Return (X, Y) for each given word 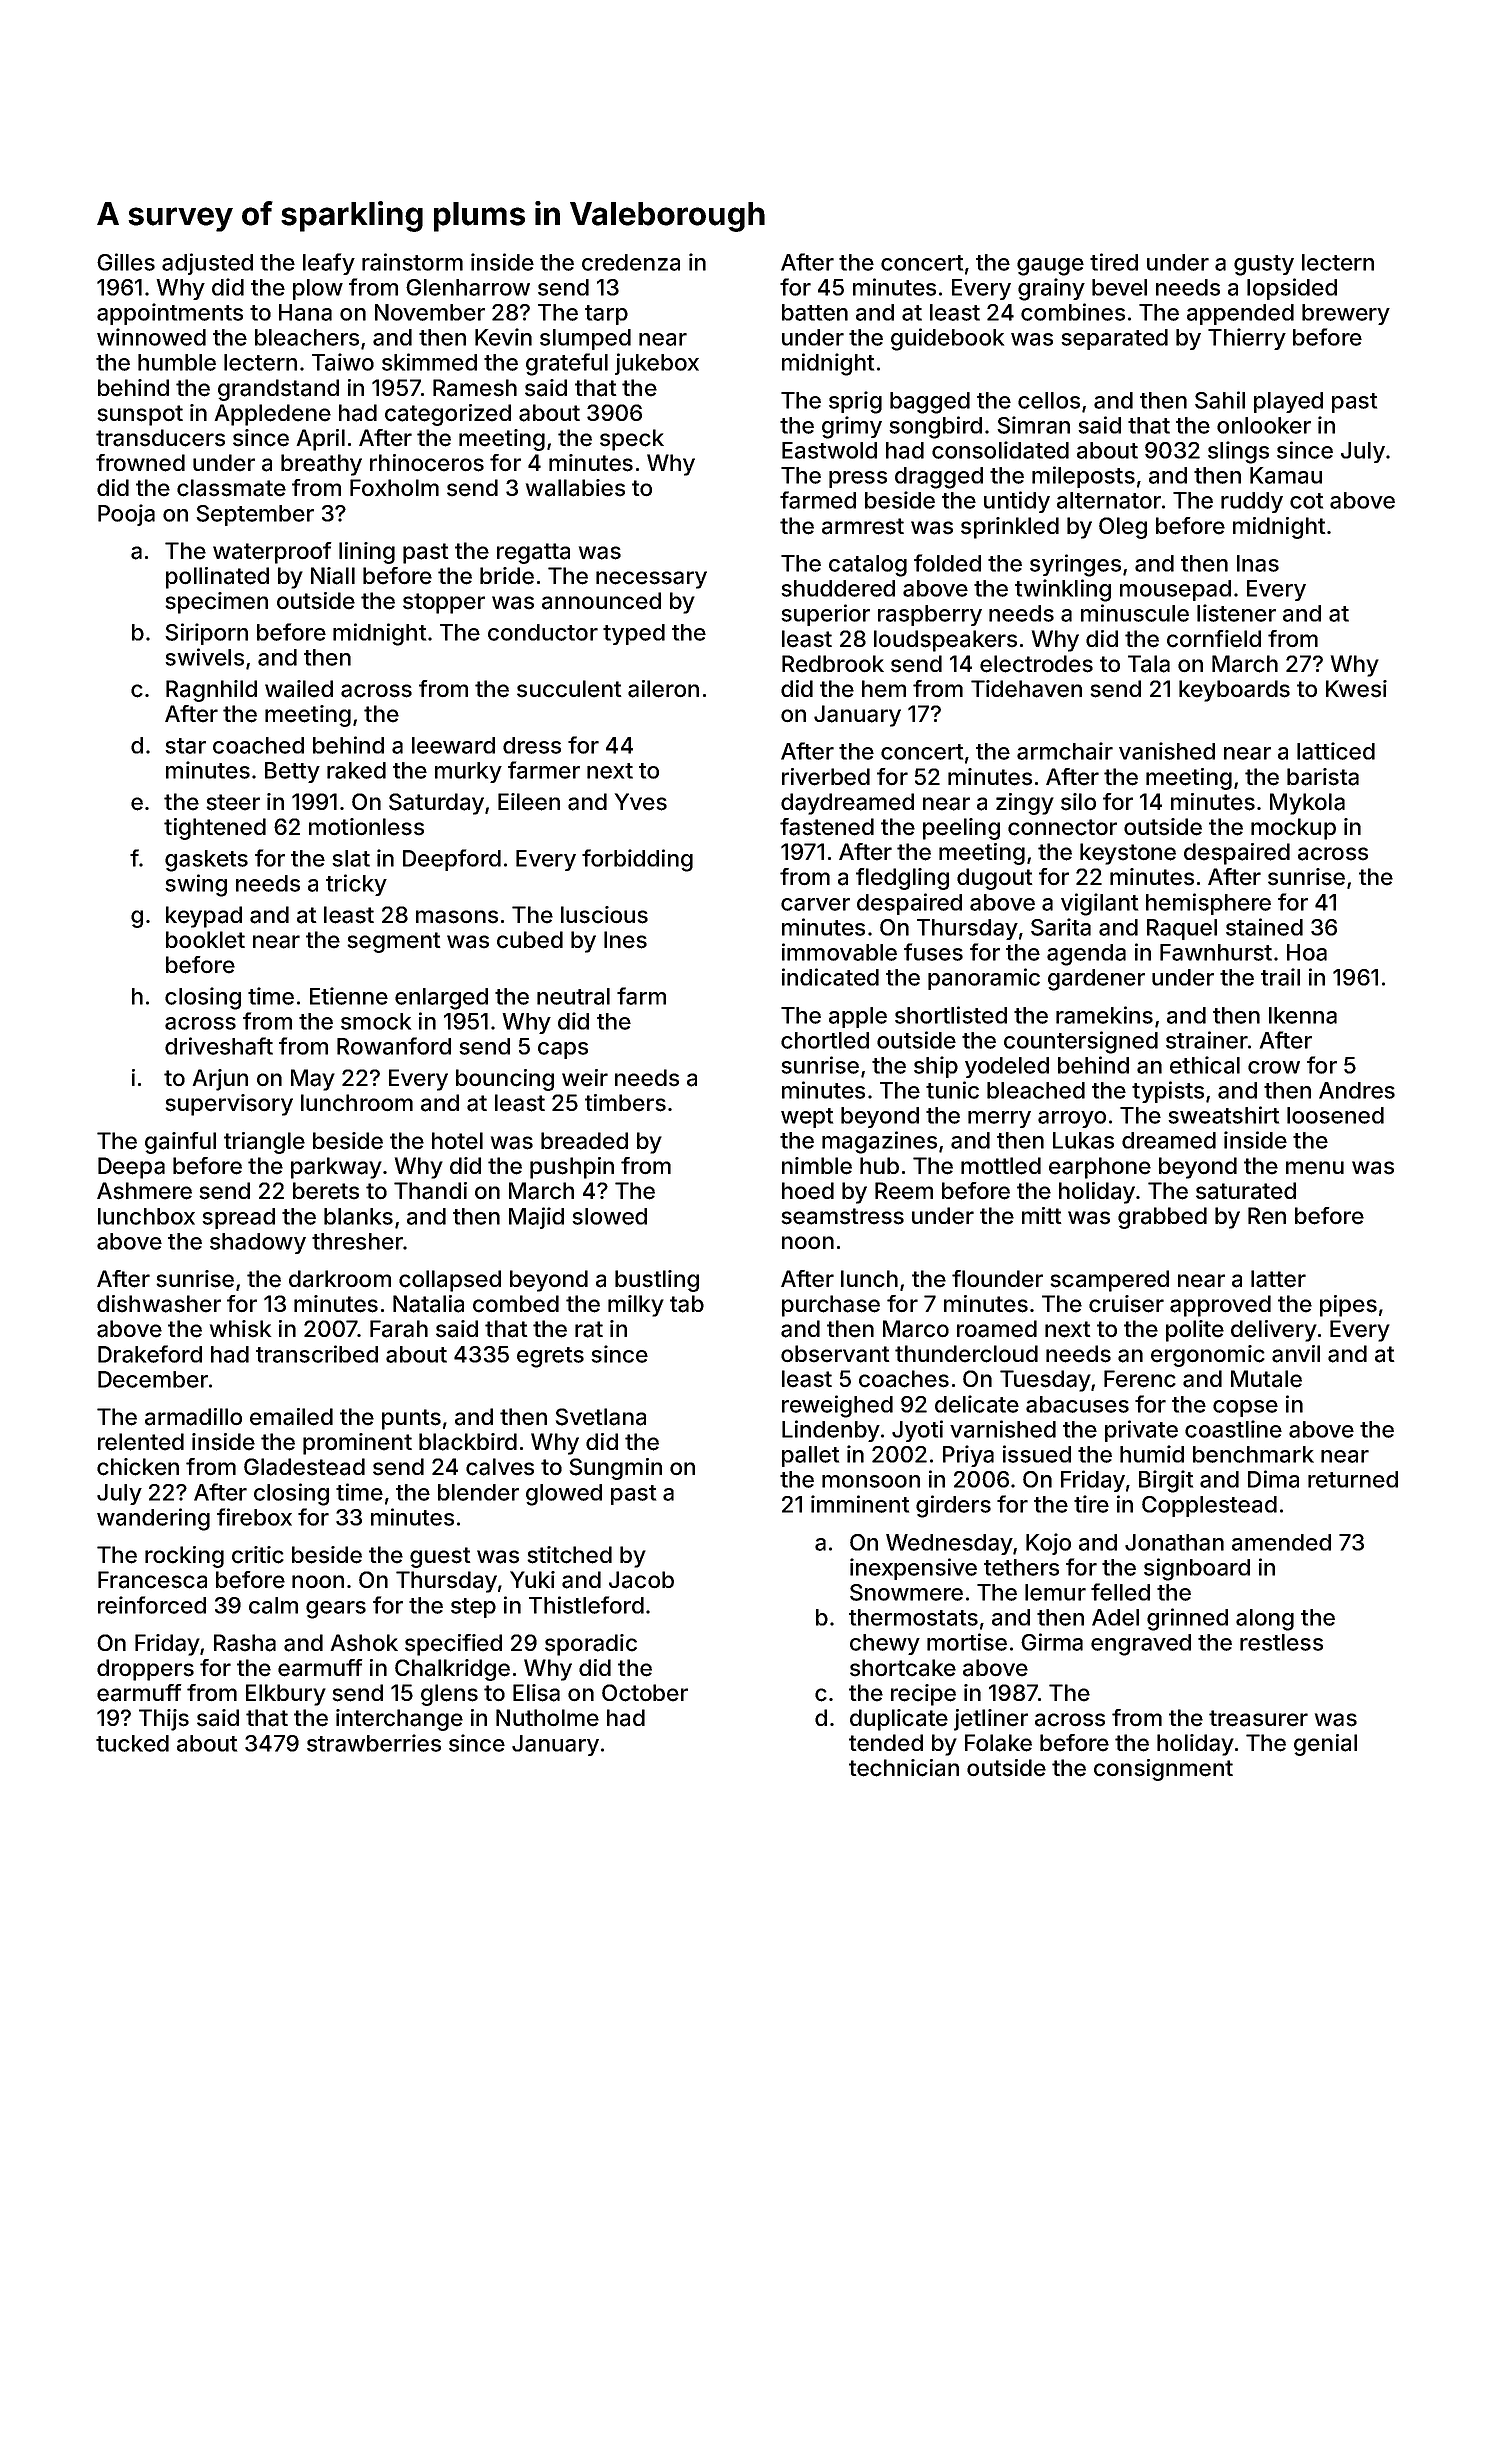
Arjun (220, 1080)
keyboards (1234, 691)
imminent (860, 1504)
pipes (1348, 1306)
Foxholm (394, 487)
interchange (399, 1720)
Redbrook (833, 664)
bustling (657, 1281)
